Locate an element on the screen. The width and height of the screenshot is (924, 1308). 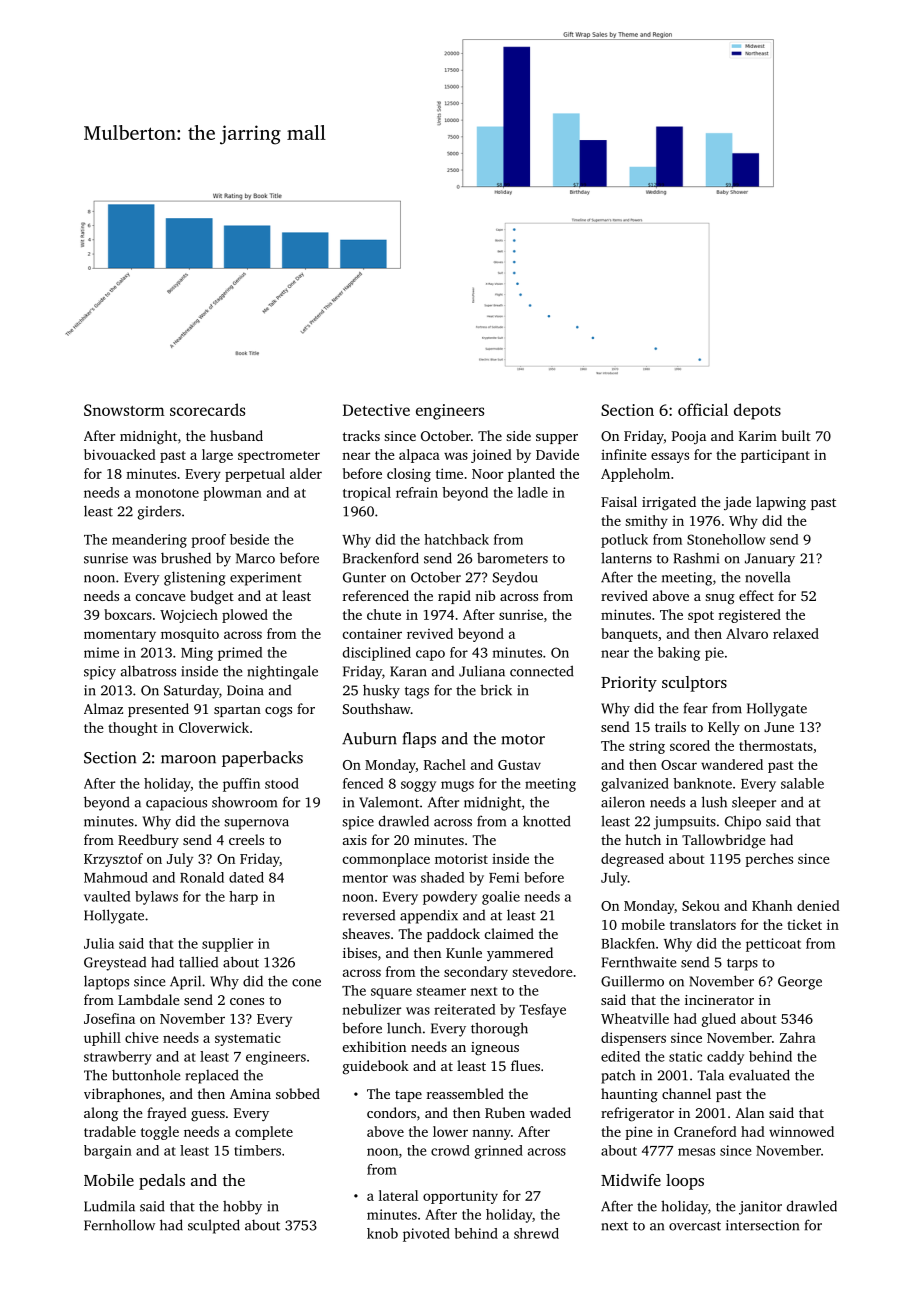
bivouacked is located at coordinates (120, 454).
